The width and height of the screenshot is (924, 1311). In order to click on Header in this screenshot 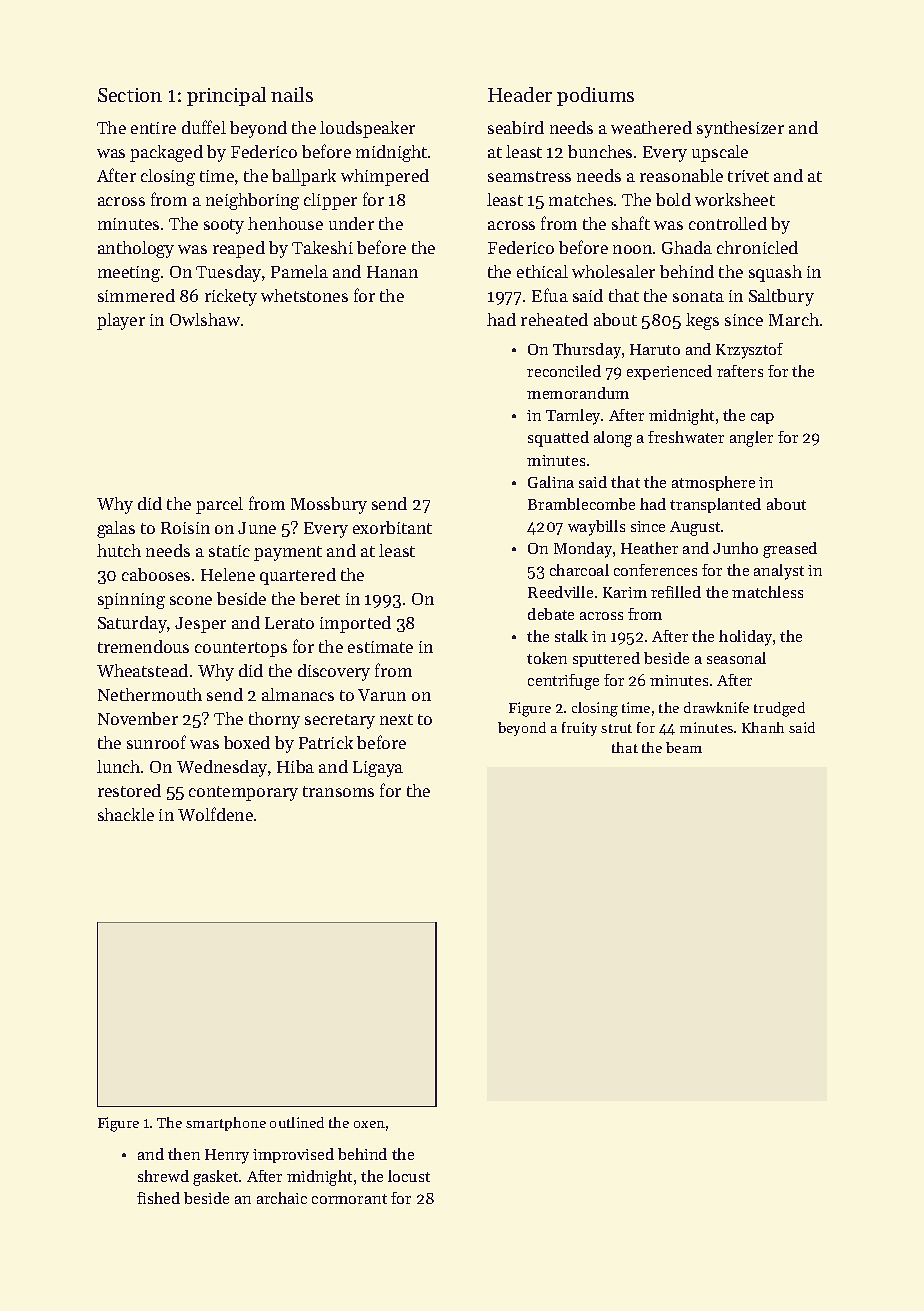, I will do `click(520, 94)`.
